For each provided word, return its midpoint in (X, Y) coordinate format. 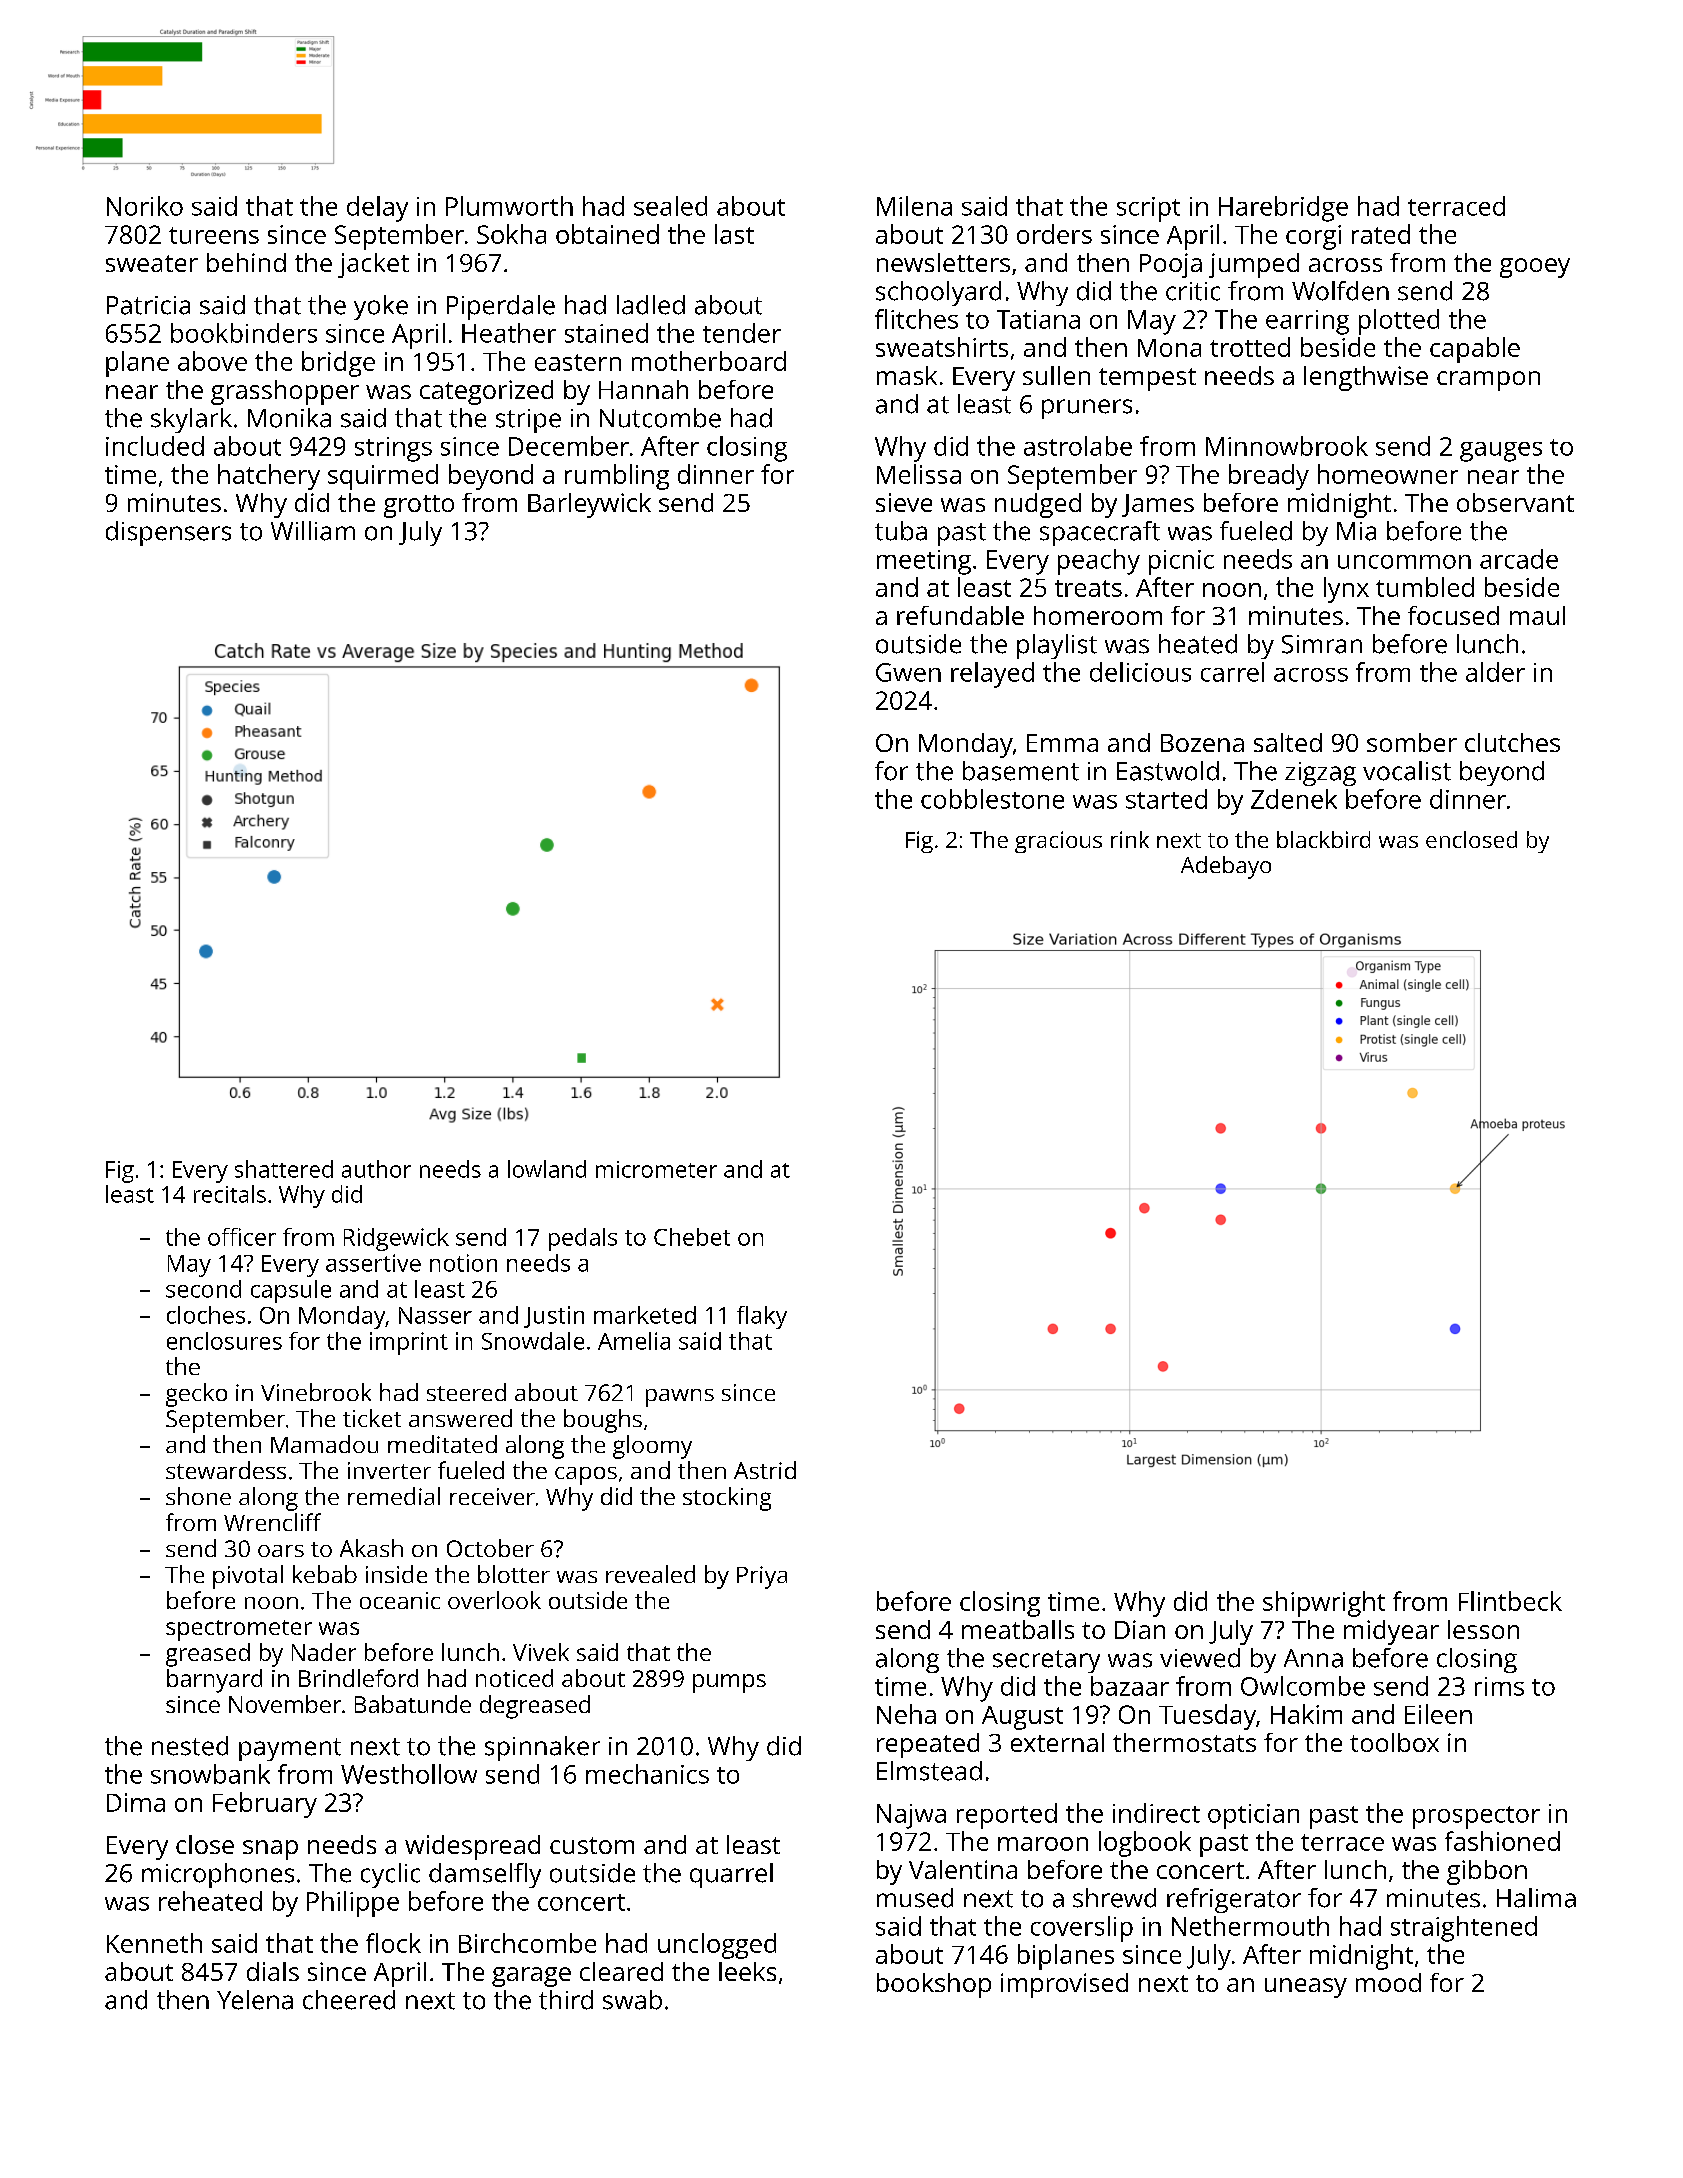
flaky (762, 1317)
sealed (670, 206)
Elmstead (929, 1771)
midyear (1391, 1632)
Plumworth (509, 206)
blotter (514, 1574)
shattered (284, 1169)
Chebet (692, 1237)
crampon (1488, 381)
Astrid (765, 1470)
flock (393, 1943)
